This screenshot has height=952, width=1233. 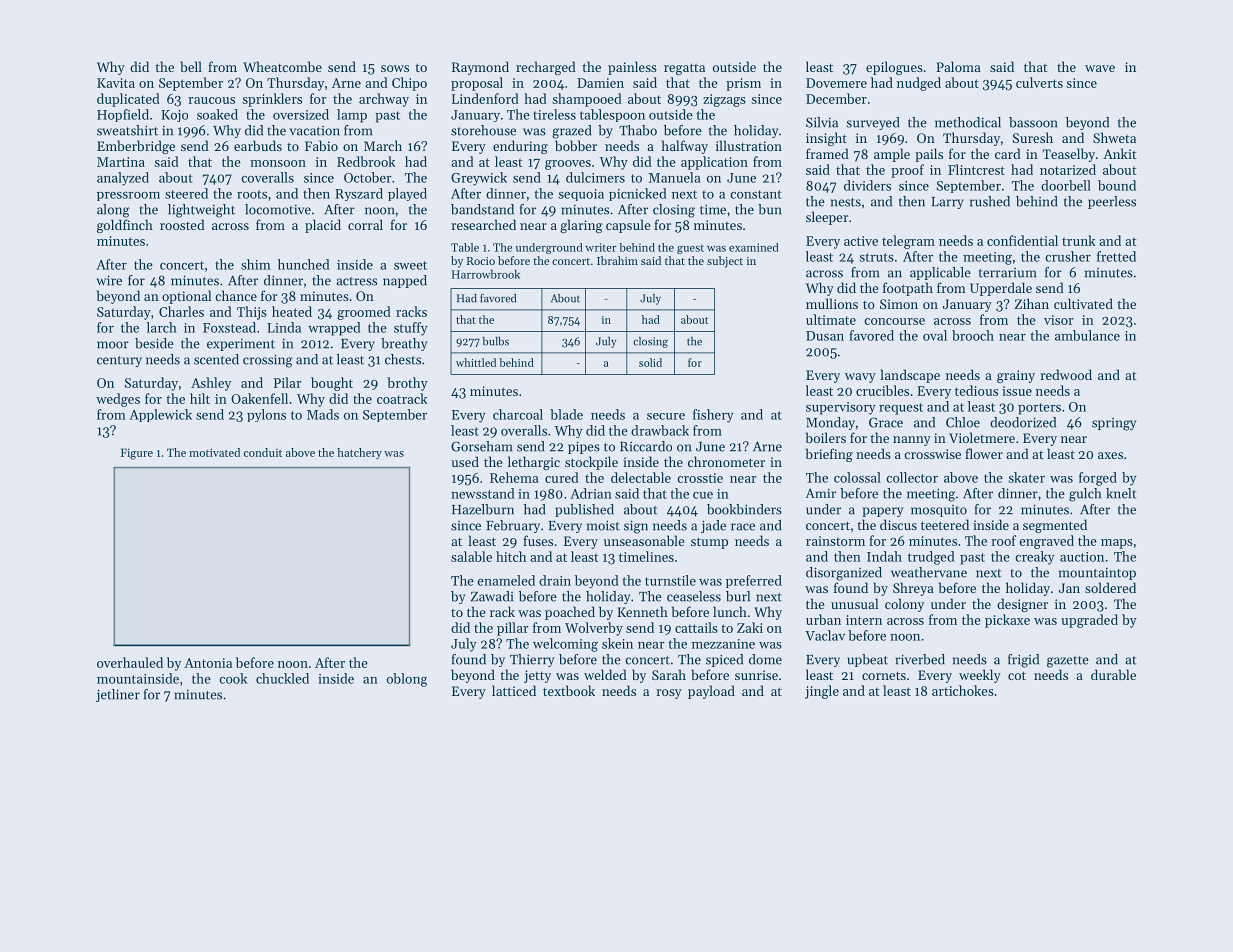 I want to click on flower, so click(x=984, y=453).
